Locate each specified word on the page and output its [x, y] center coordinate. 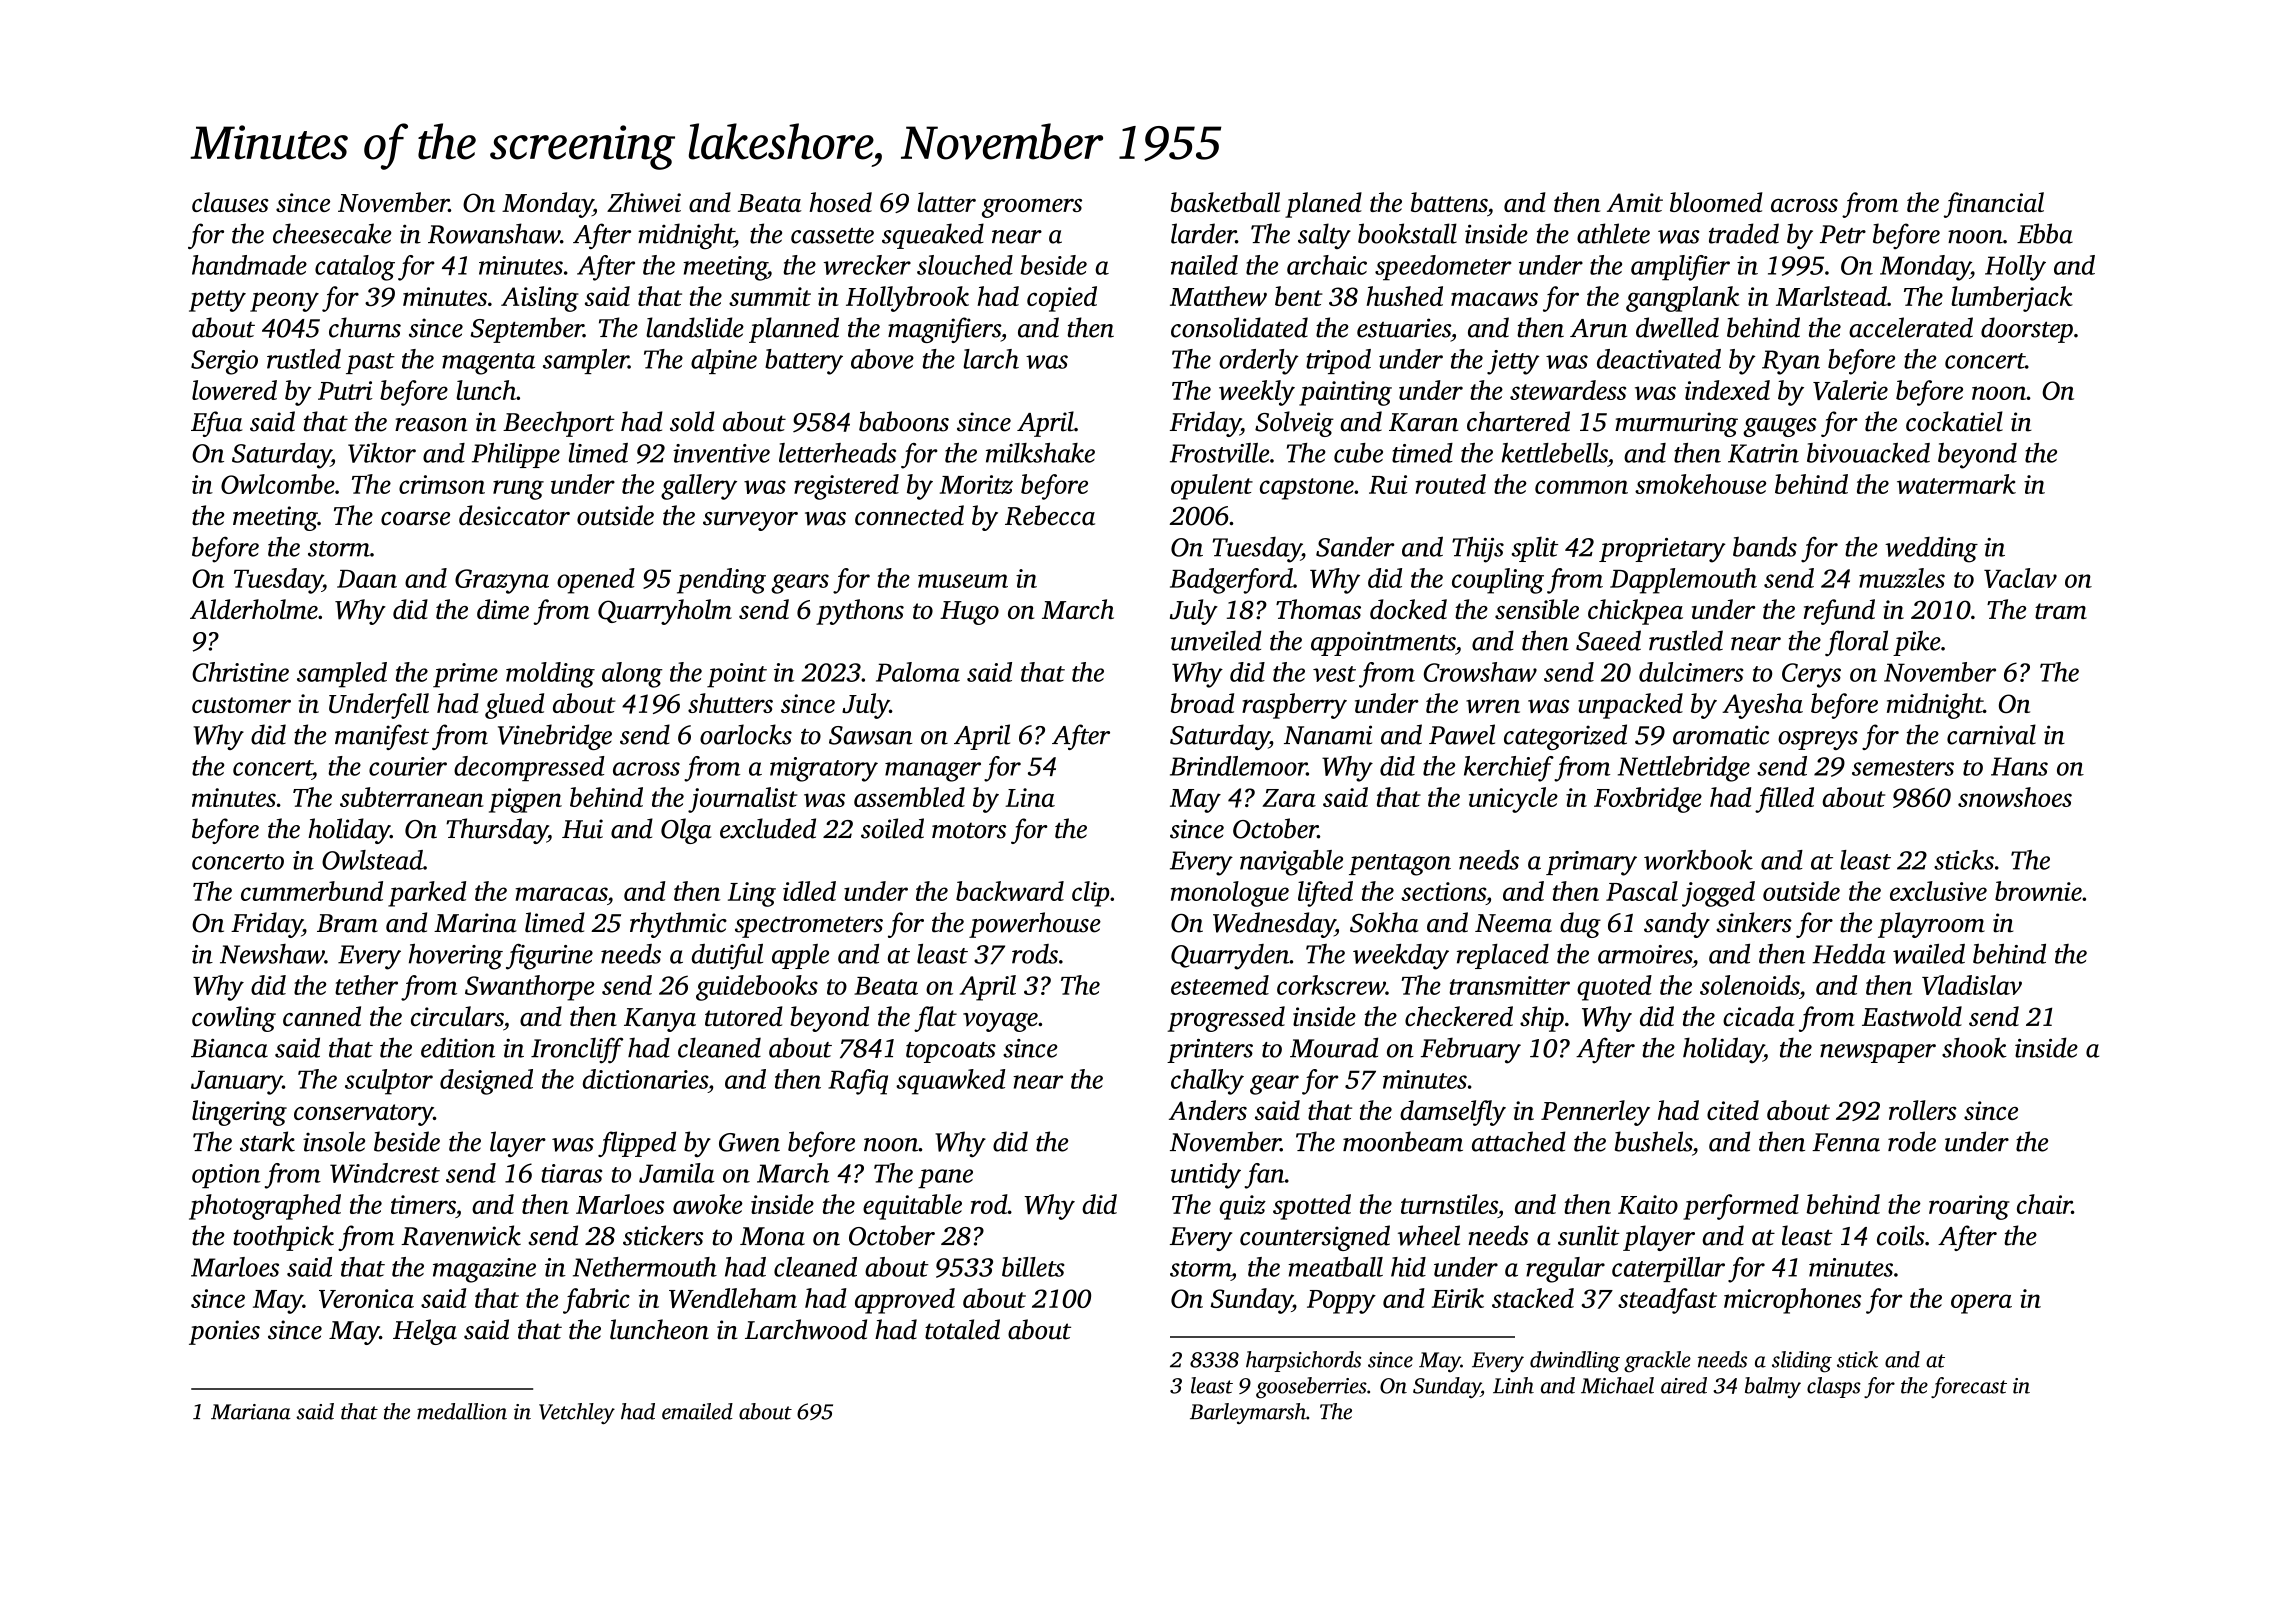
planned [794, 330]
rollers [1923, 1110]
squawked [950, 1082]
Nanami [1328, 735]
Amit [1635, 202]
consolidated [1239, 327]
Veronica [366, 1298]
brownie [2038, 891]
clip [1090, 894]
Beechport [559, 424]
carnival [1991, 734]
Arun [1598, 328]
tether [366, 985]
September [527, 330]
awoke [707, 1204]
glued [514, 706]
